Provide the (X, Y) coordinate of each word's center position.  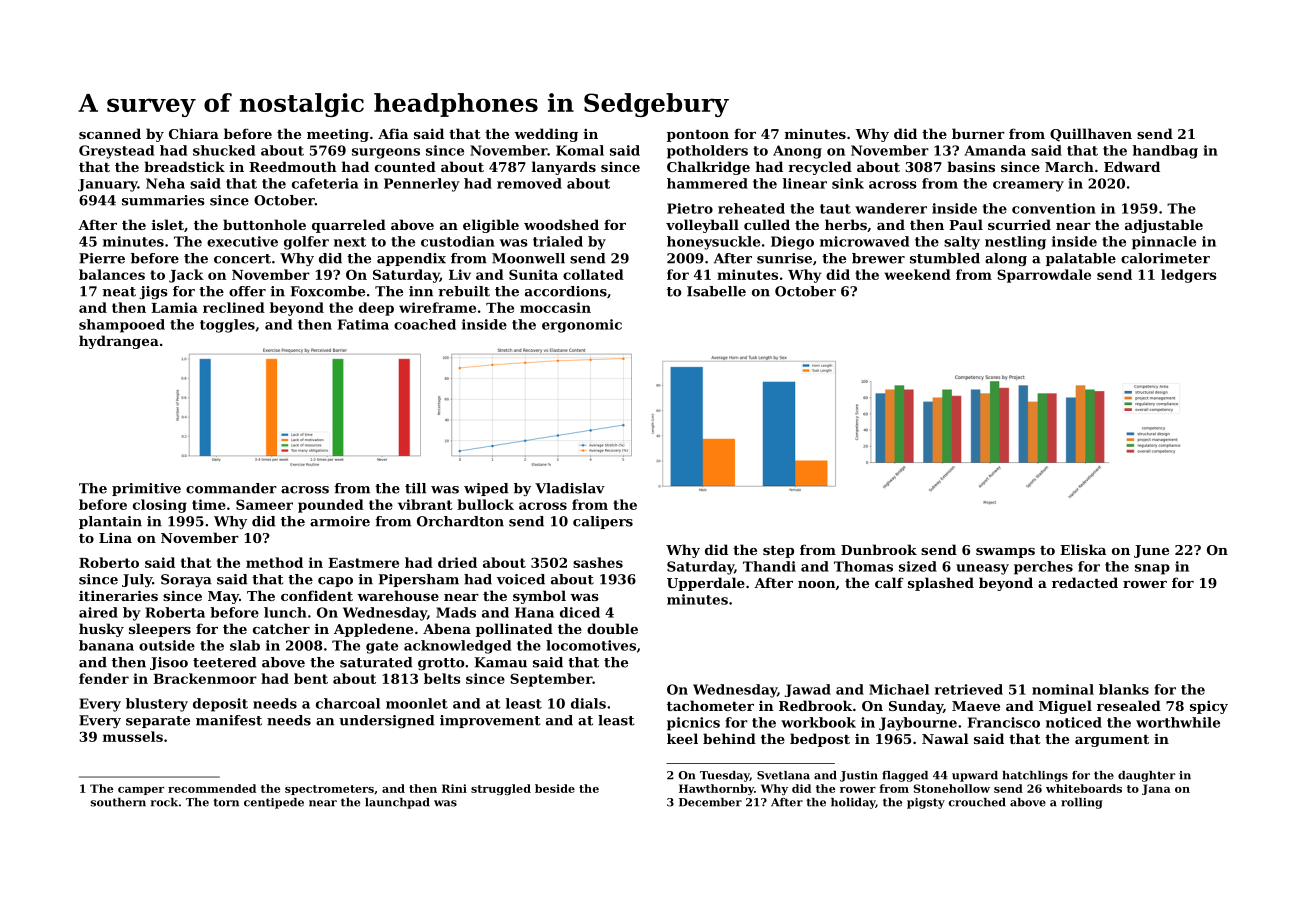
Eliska (1083, 549)
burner (978, 133)
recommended (212, 788)
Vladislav (570, 488)
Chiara (194, 133)
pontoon (698, 136)
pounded (331, 506)
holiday (853, 803)
